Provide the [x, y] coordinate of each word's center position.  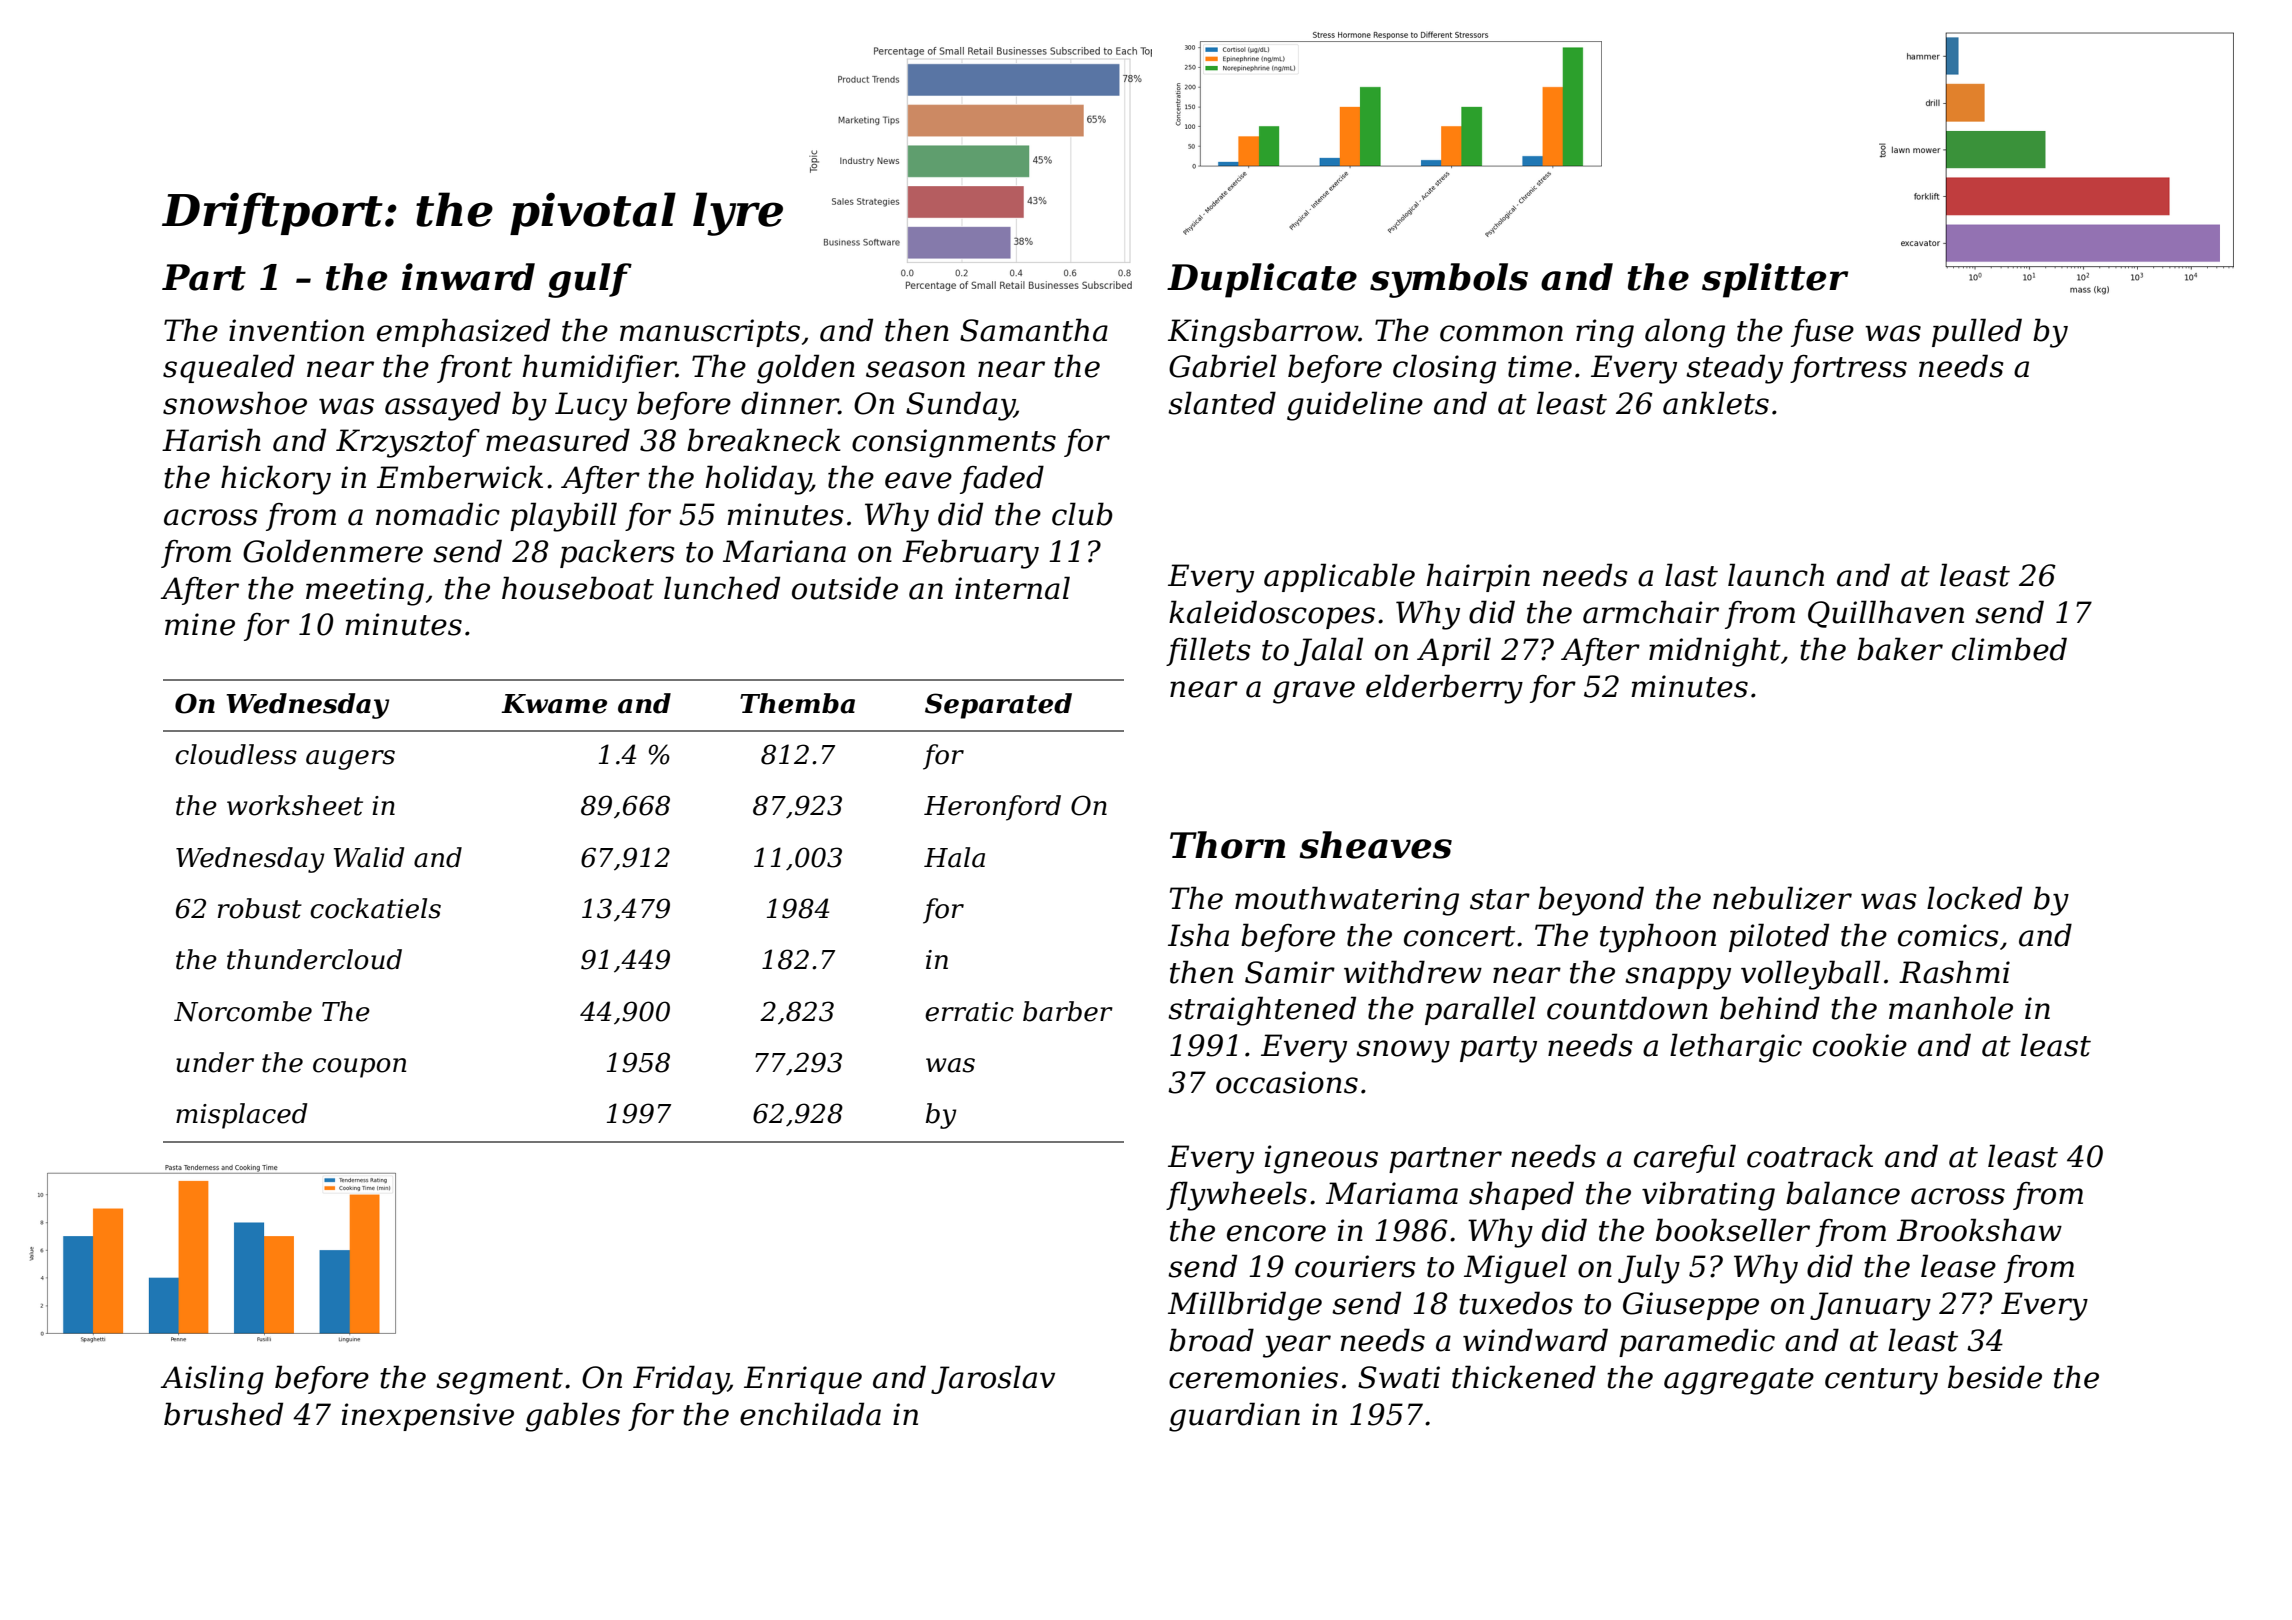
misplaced [241, 1116]
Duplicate [1262, 280]
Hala [954, 857]
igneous [1321, 1159]
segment [499, 1381]
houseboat [578, 588]
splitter [1775, 280]
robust [260, 908]
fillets [1208, 651]
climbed [2009, 649]
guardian [1234, 1417]
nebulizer [1782, 898]
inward [468, 277]
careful [1685, 1158]
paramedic [1697, 1342]
